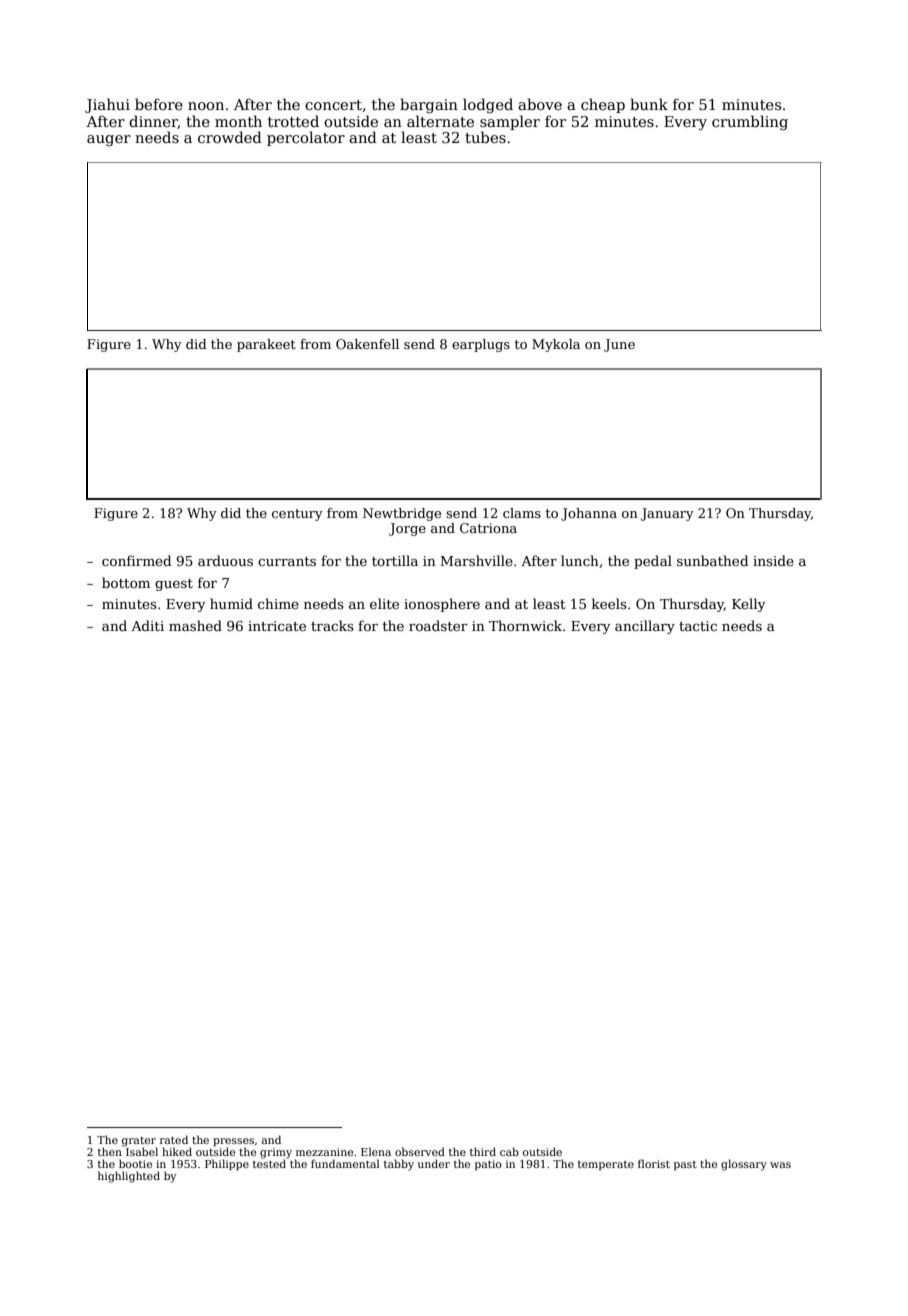  What do you see at coordinates (481, 345) in the page?
I see `earplugs` at bounding box center [481, 345].
